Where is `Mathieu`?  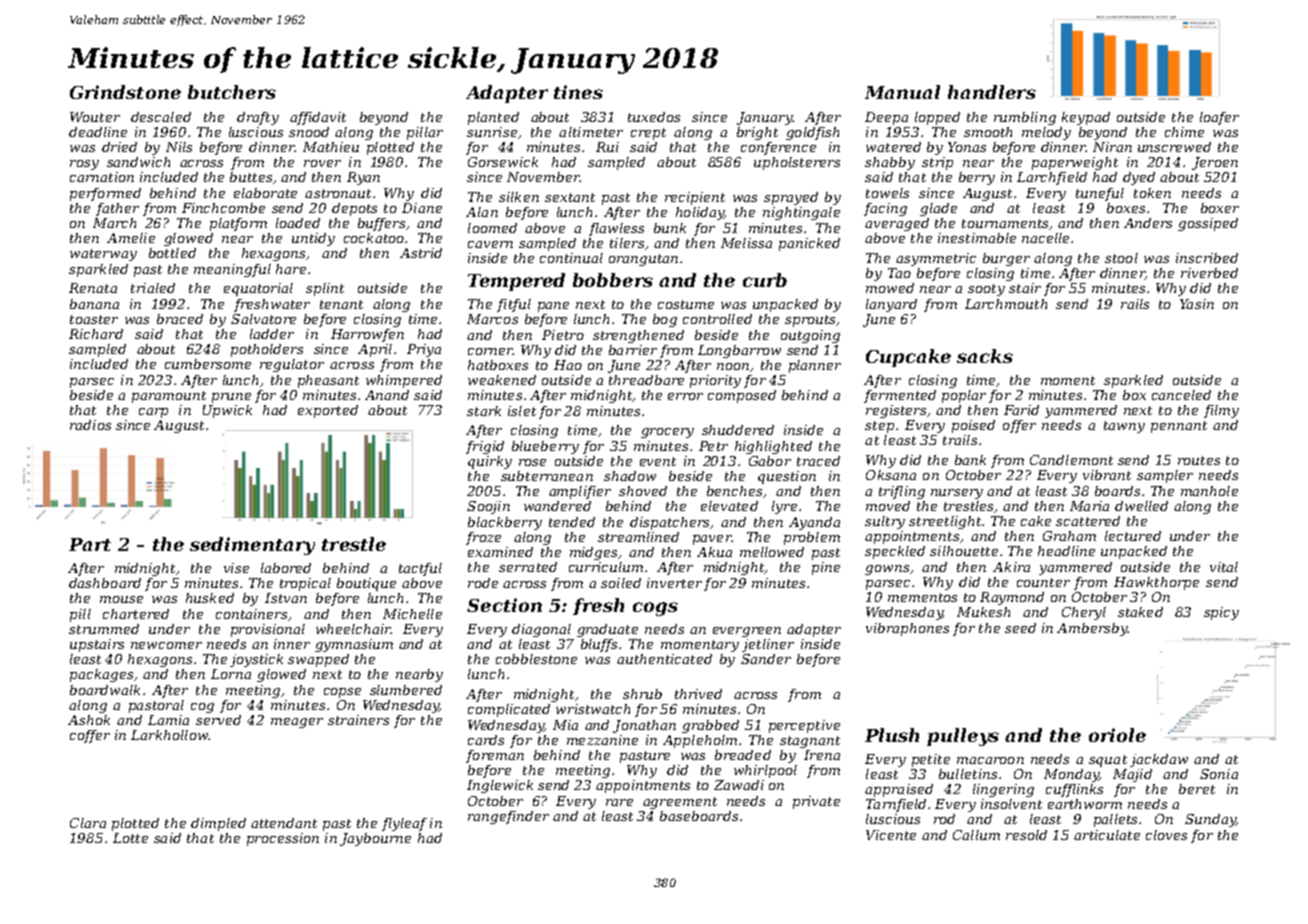
Mathieu is located at coordinates (331, 147).
